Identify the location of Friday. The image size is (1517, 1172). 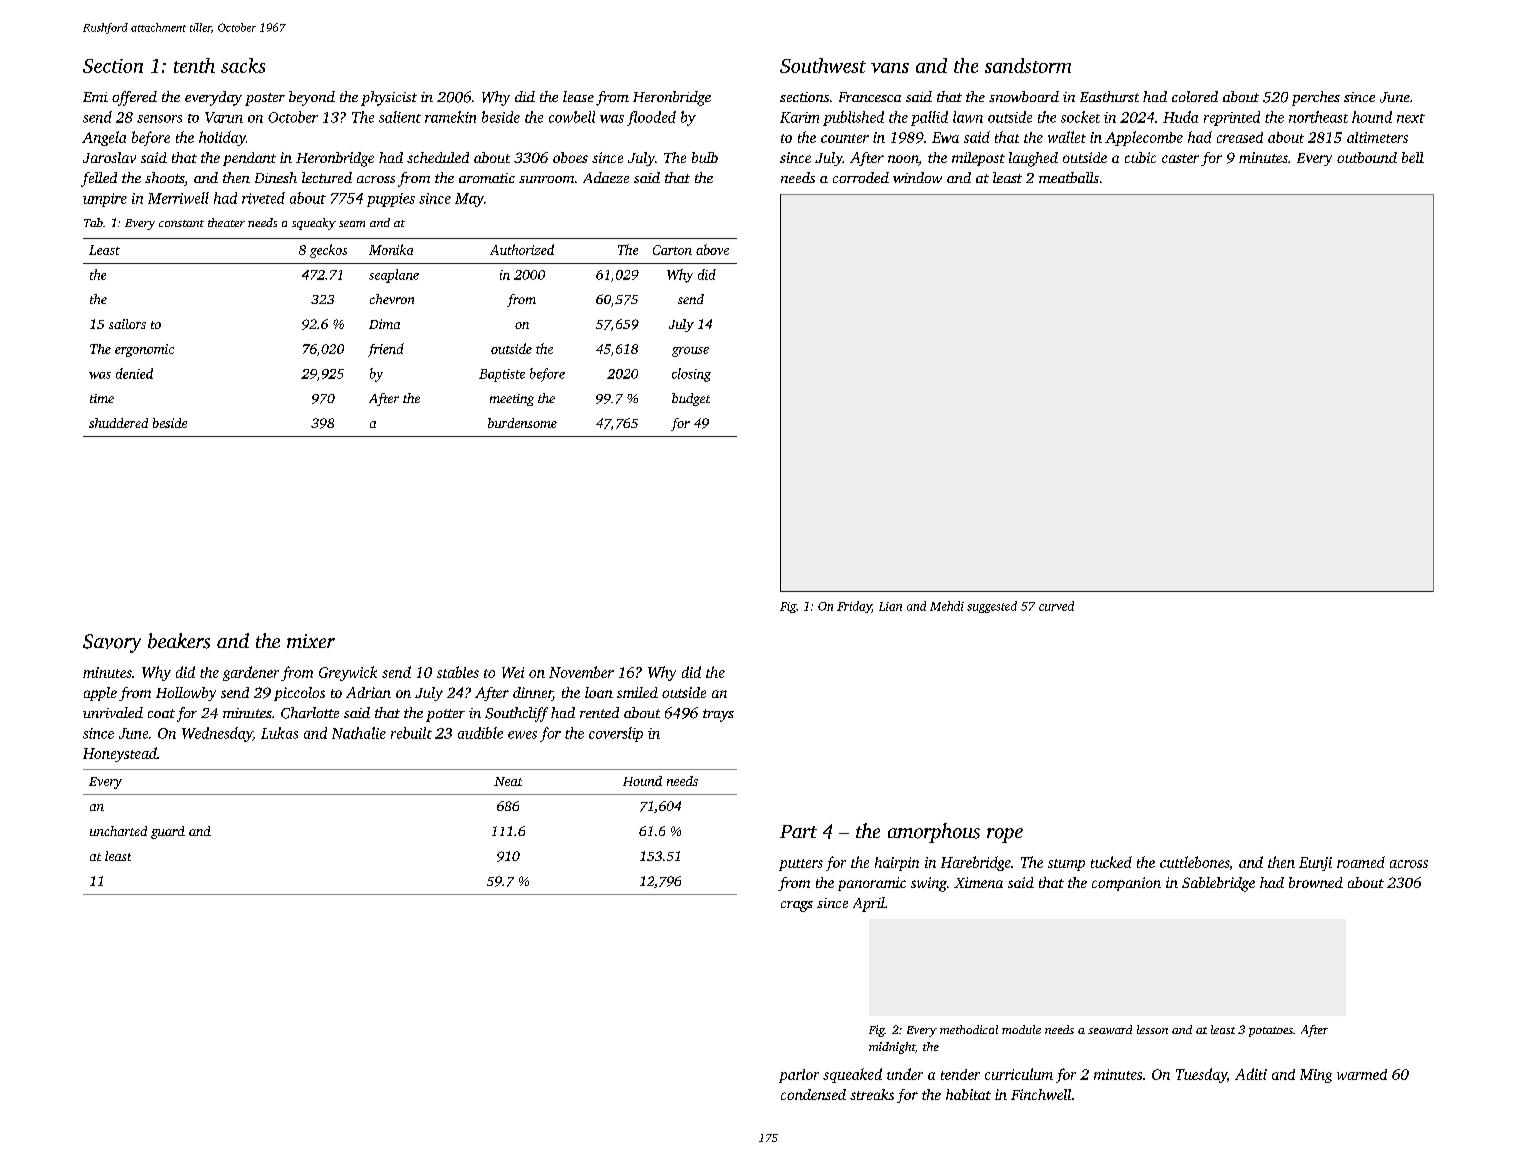
(854, 607).
